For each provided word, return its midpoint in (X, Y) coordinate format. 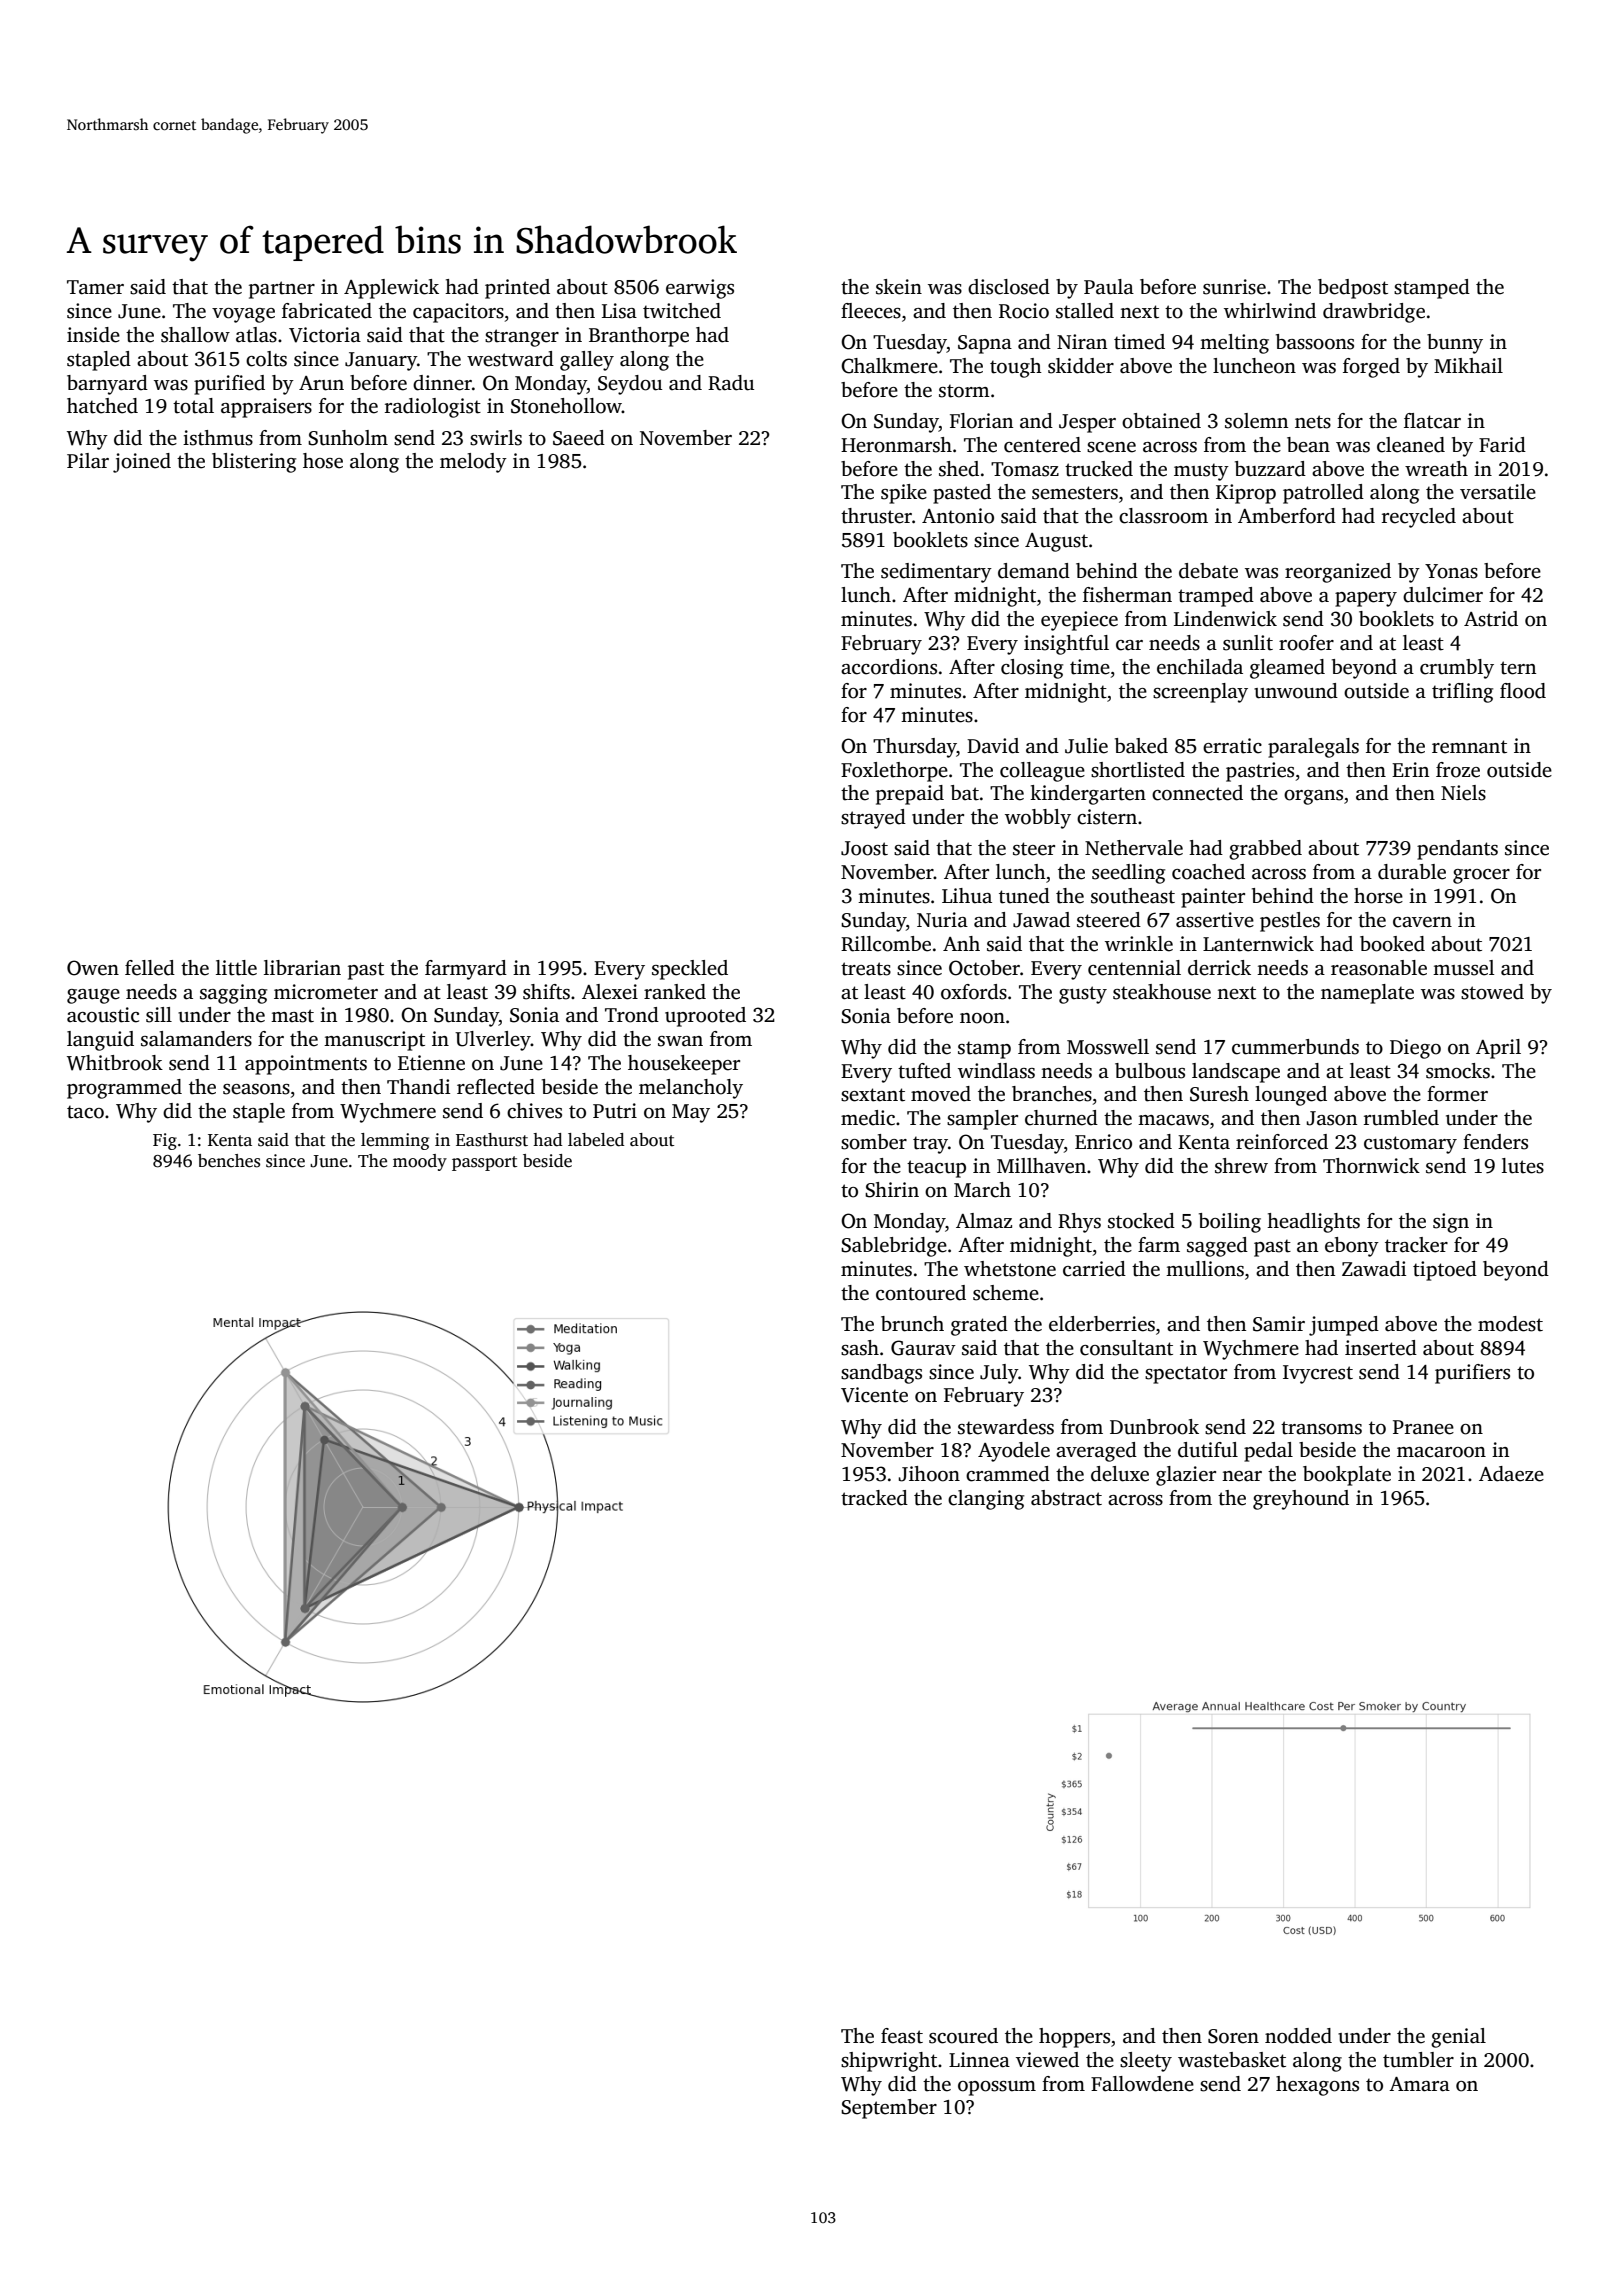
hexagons (1317, 2086)
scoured (963, 2036)
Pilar (88, 460)
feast (902, 2036)
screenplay (1200, 693)
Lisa (619, 311)
